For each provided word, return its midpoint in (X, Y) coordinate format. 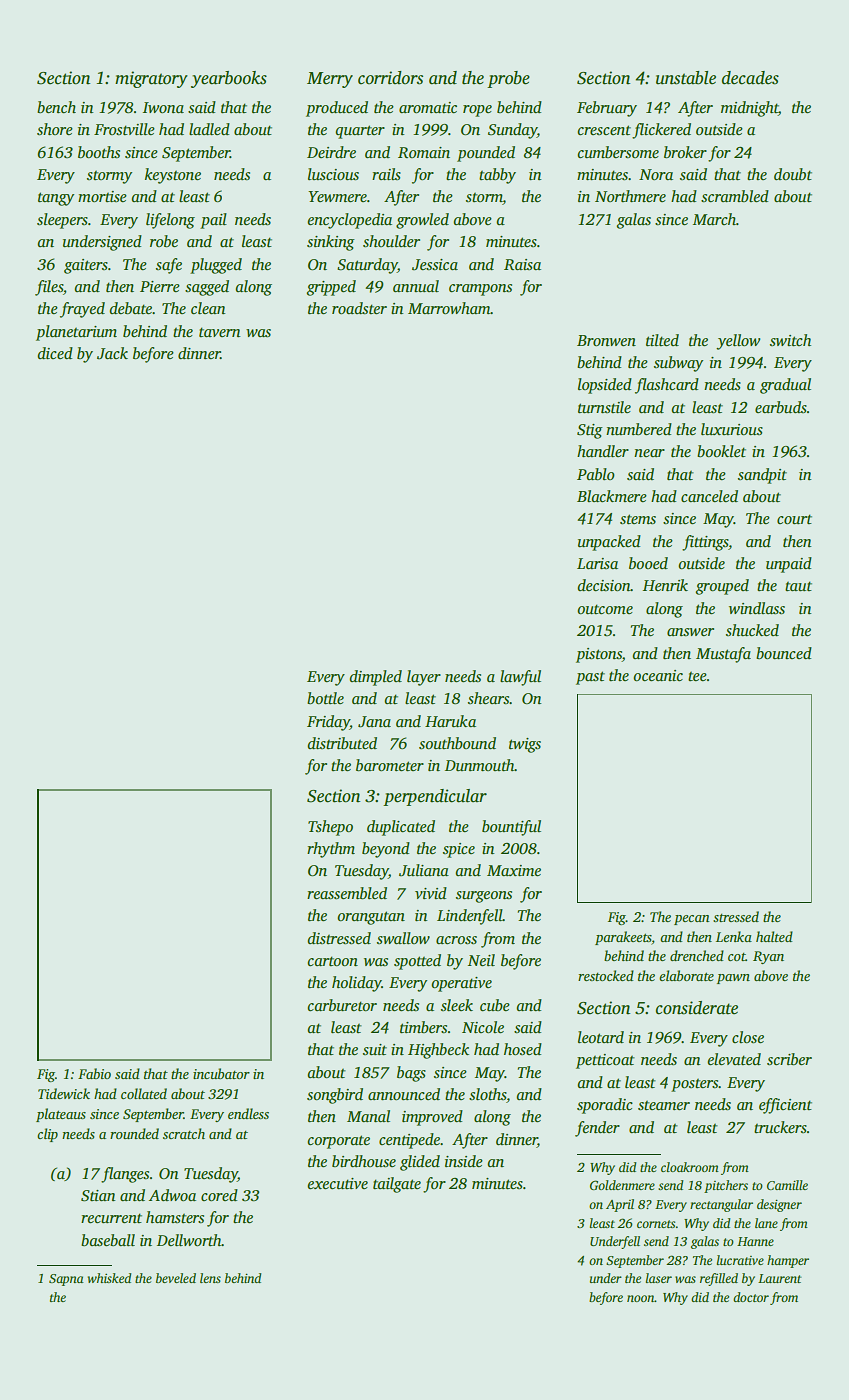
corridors (390, 78)
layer (424, 678)
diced (55, 353)
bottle (325, 698)
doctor (751, 1297)
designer (779, 1205)
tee (697, 676)
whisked (109, 1278)
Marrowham (449, 308)
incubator (221, 1073)
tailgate (397, 1185)
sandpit (762, 476)
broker (685, 152)
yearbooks (229, 79)
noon (641, 1298)
